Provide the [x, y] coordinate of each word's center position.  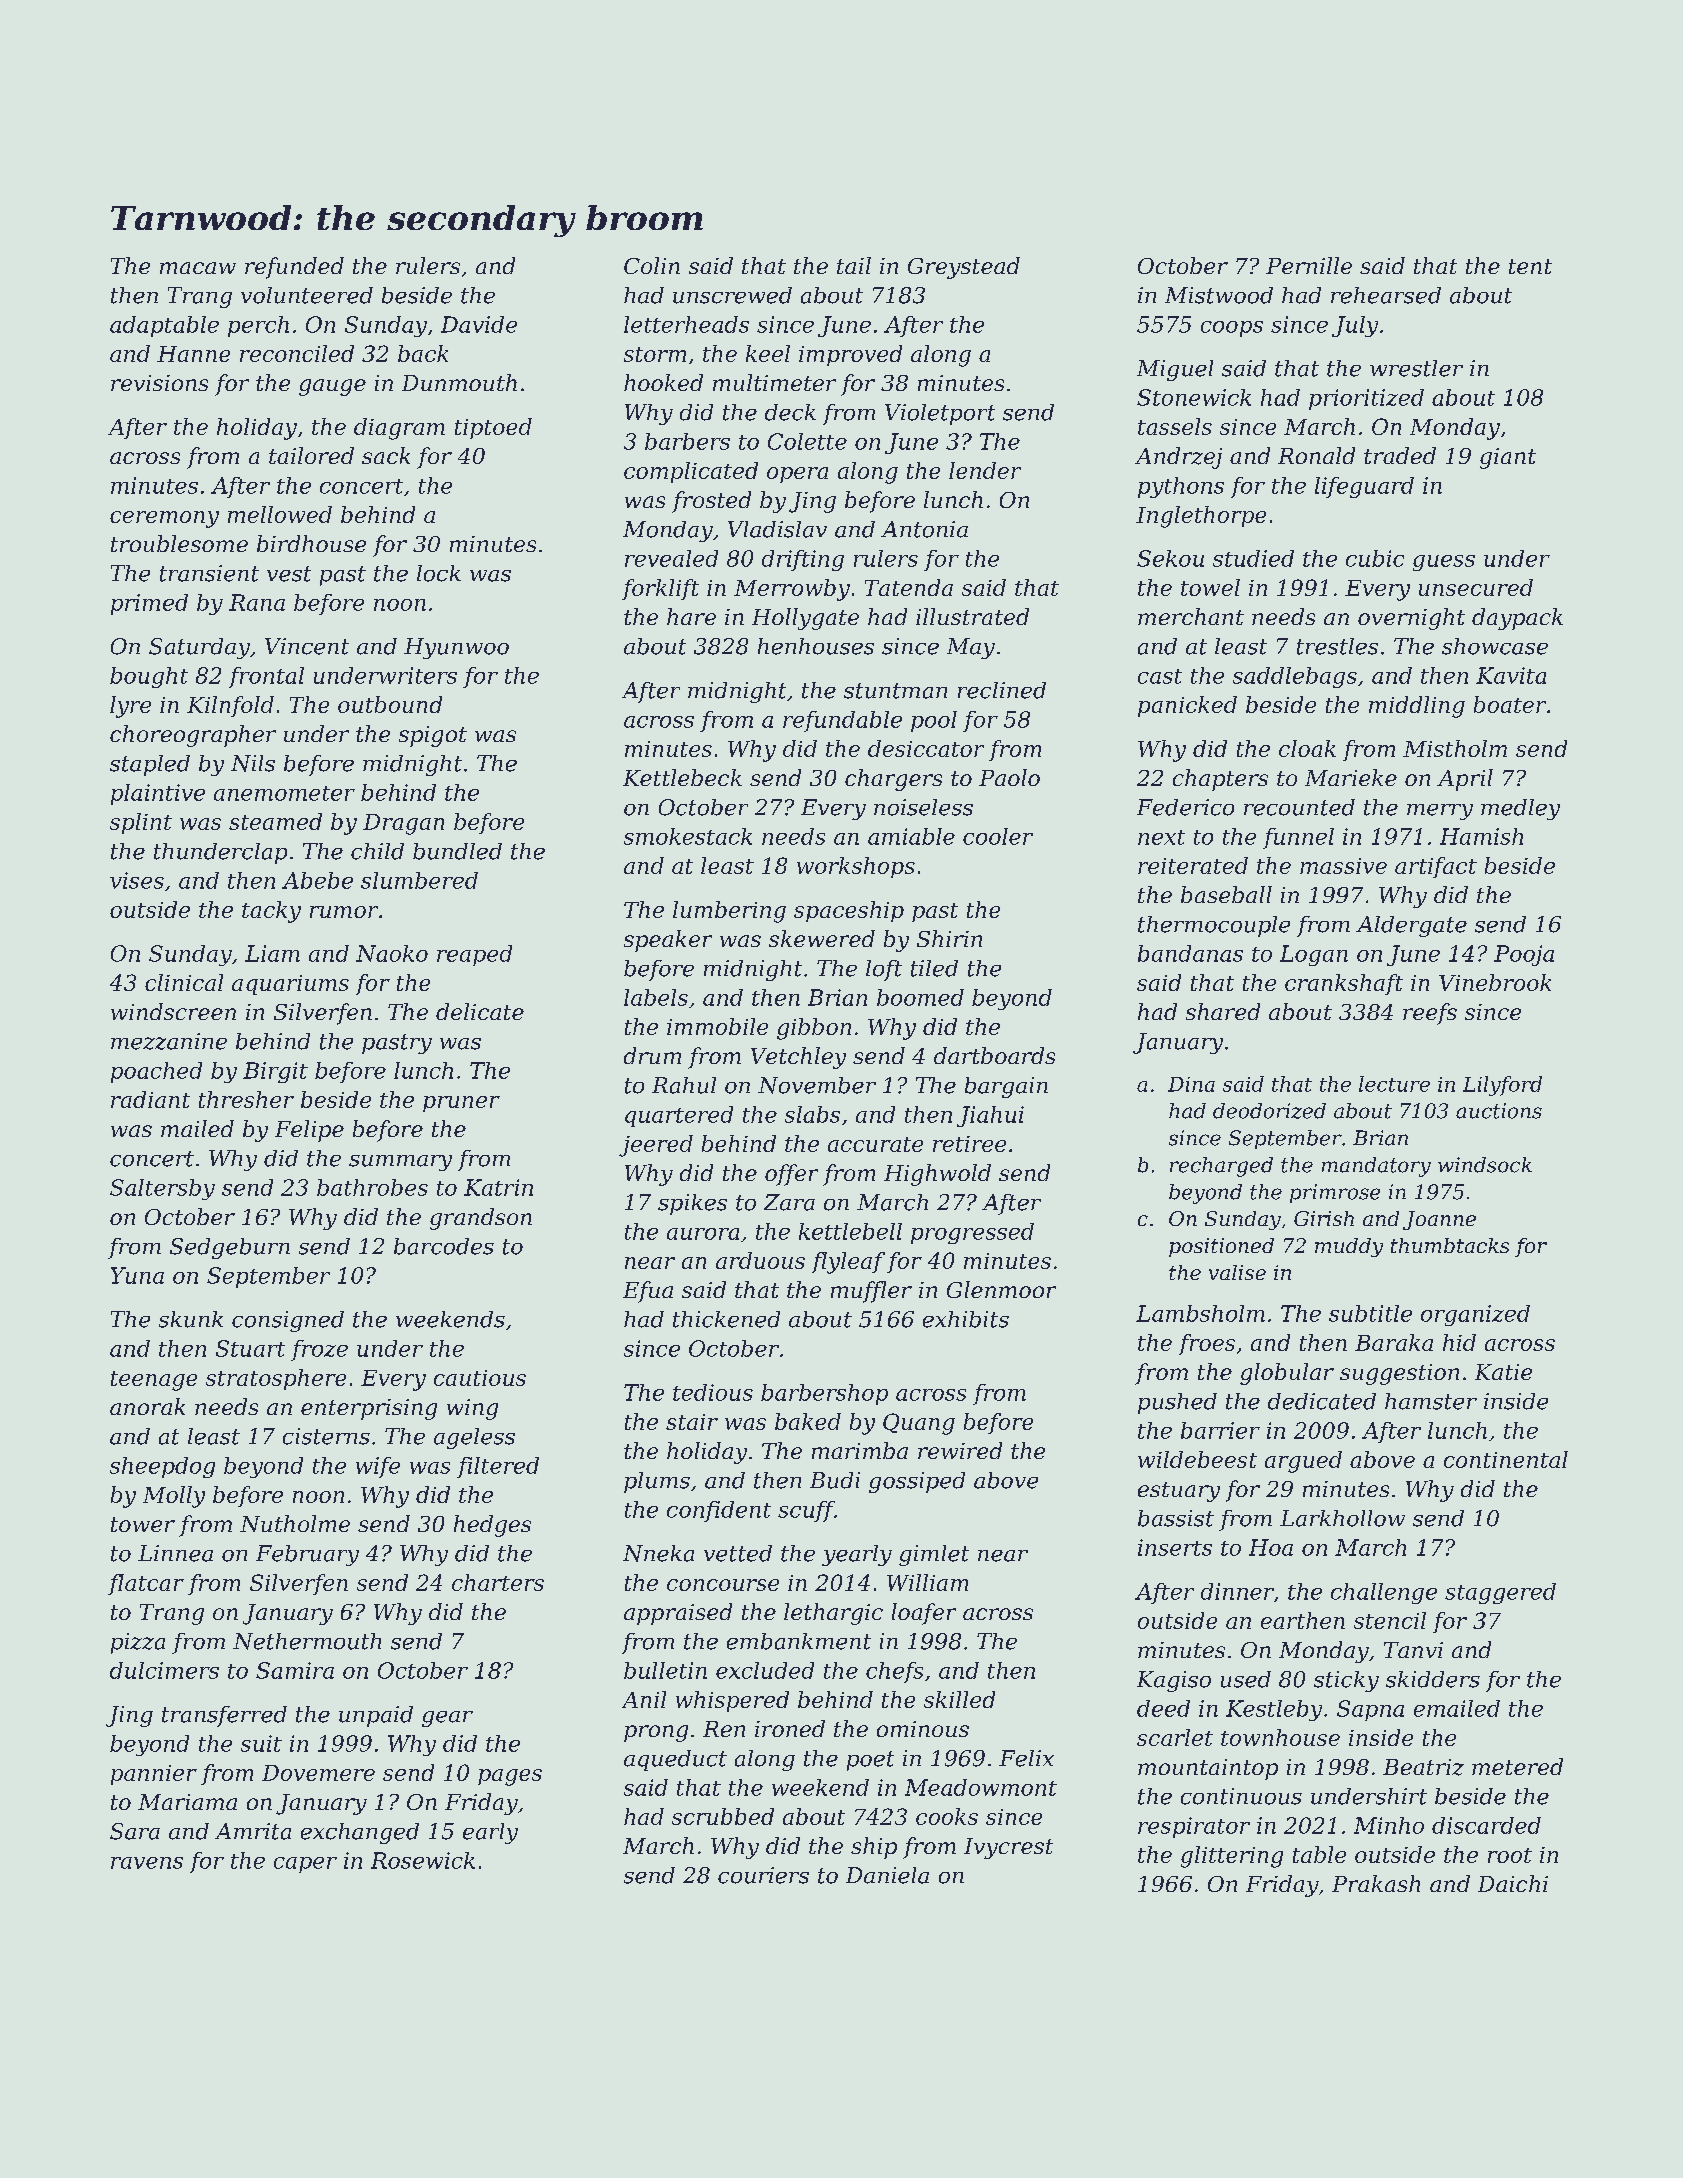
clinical [184, 982]
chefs [894, 1672]
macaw [198, 268]
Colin [652, 265]
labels [656, 997]
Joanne [1439, 1220]
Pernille [1309, 265]
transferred [224, 1716]
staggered [1500, 1593]
